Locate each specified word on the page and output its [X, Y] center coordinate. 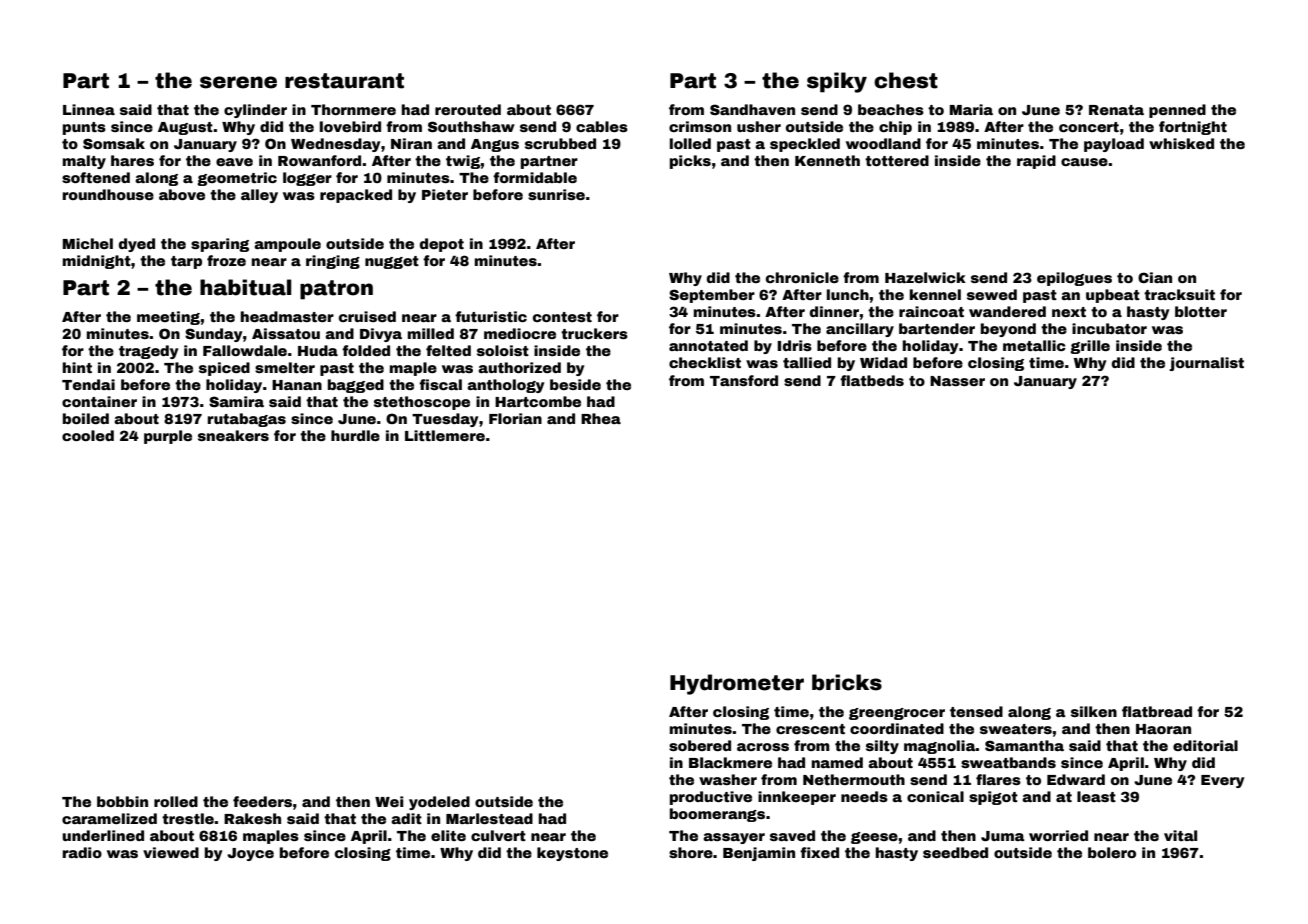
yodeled [439, 803]
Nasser [957, 381]
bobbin [122, 801]
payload [1114, 145]
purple [168, 437]
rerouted [468, 109]
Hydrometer [737, 684]
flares [998, 779]
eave [234, 162]
